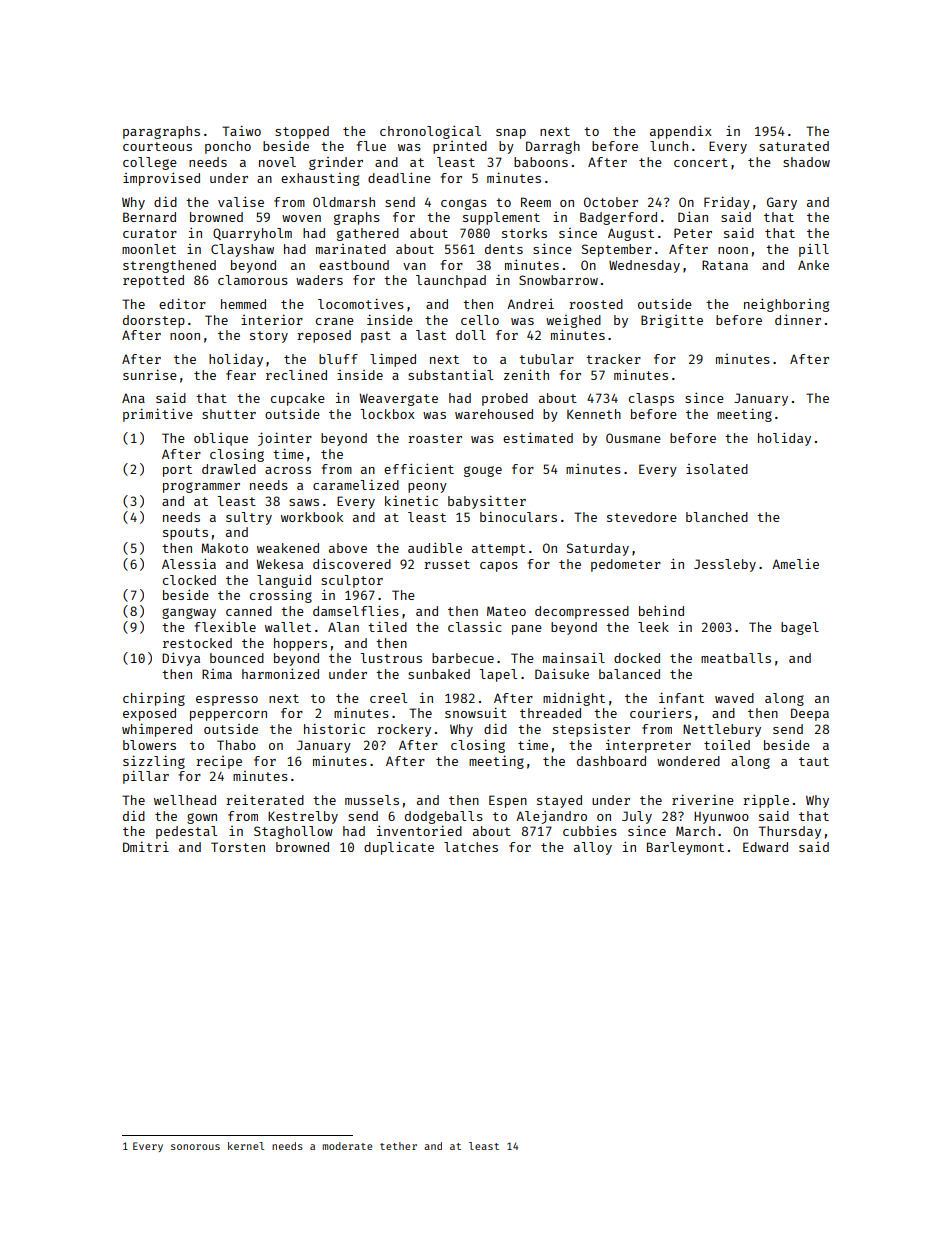 The width and height of the screenshot is (952, 1233). What do you see at coordinates (177, 471) in the screenshot?
I see `port` at bounding box center [177, 471].
